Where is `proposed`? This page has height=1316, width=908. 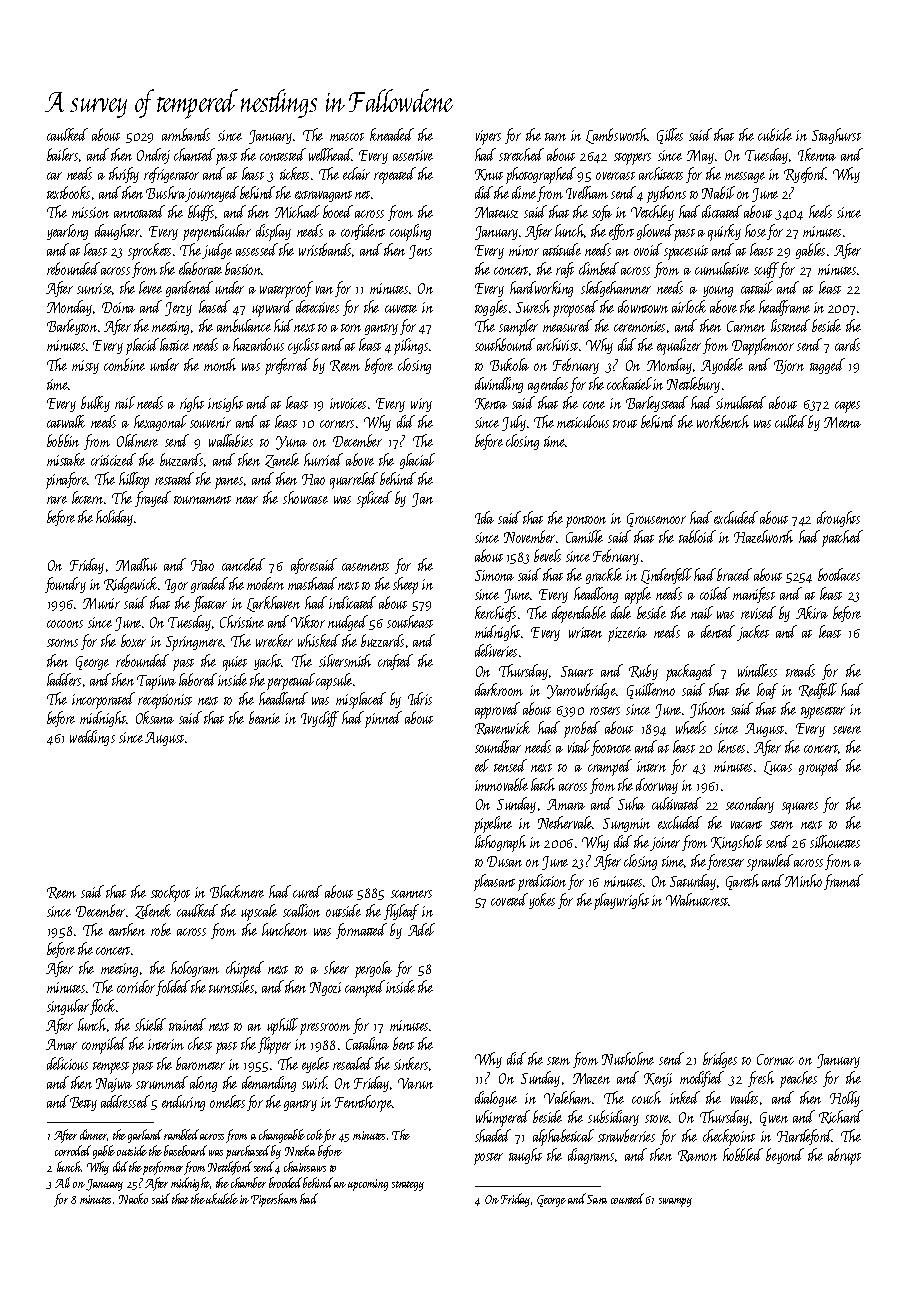 proposed is located at coordinates (575, 308).
